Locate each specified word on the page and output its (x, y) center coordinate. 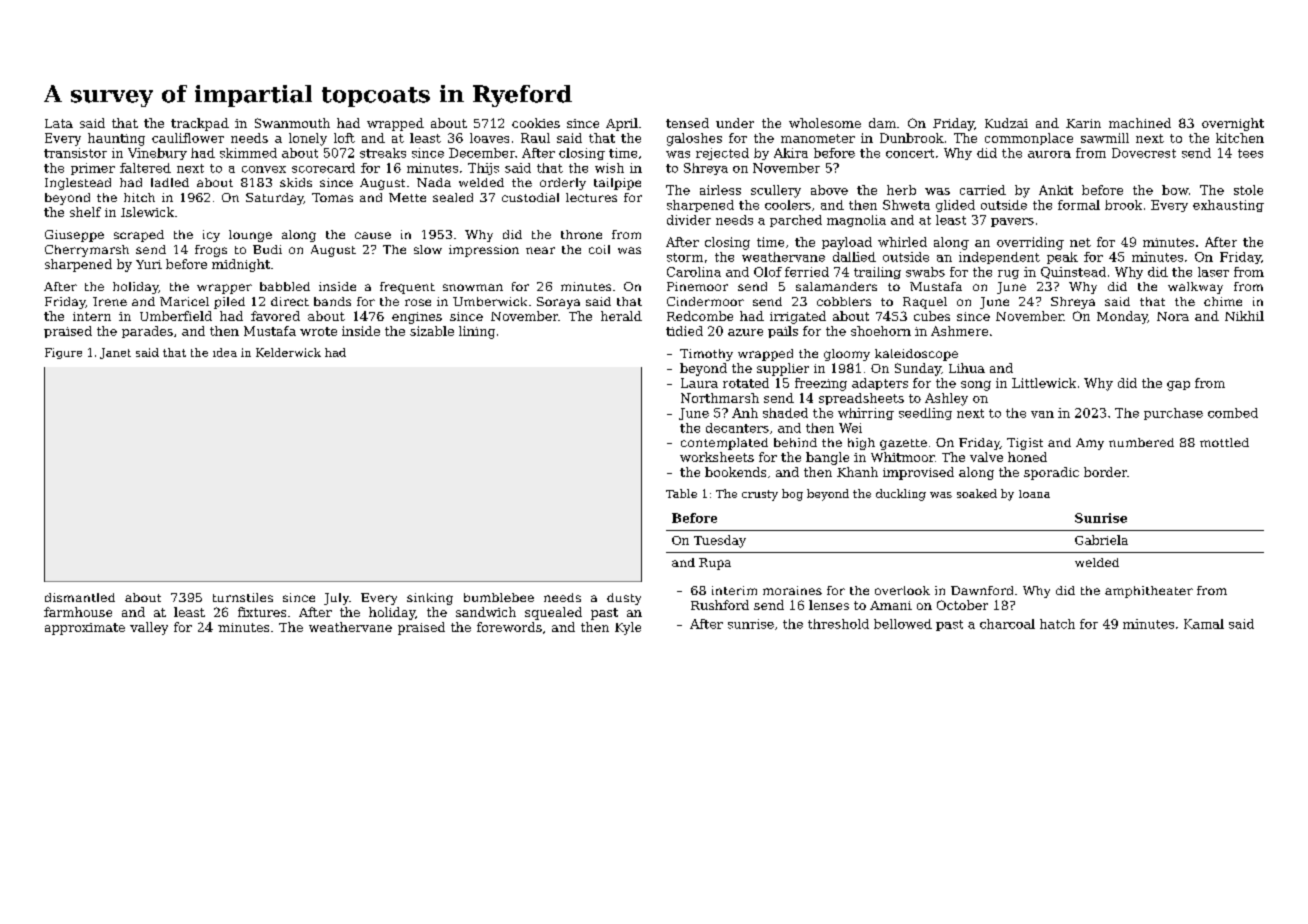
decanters (737, 428)
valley (149, 628)
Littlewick (1044, 383)
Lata (59, 123)
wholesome (825, 123)
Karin (1083, 123)
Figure (63, 353)
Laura (699, 383)
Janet (115, 353)
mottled (1224, 442)
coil (599, 249)
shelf (85, 212)
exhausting (1228, 206)
